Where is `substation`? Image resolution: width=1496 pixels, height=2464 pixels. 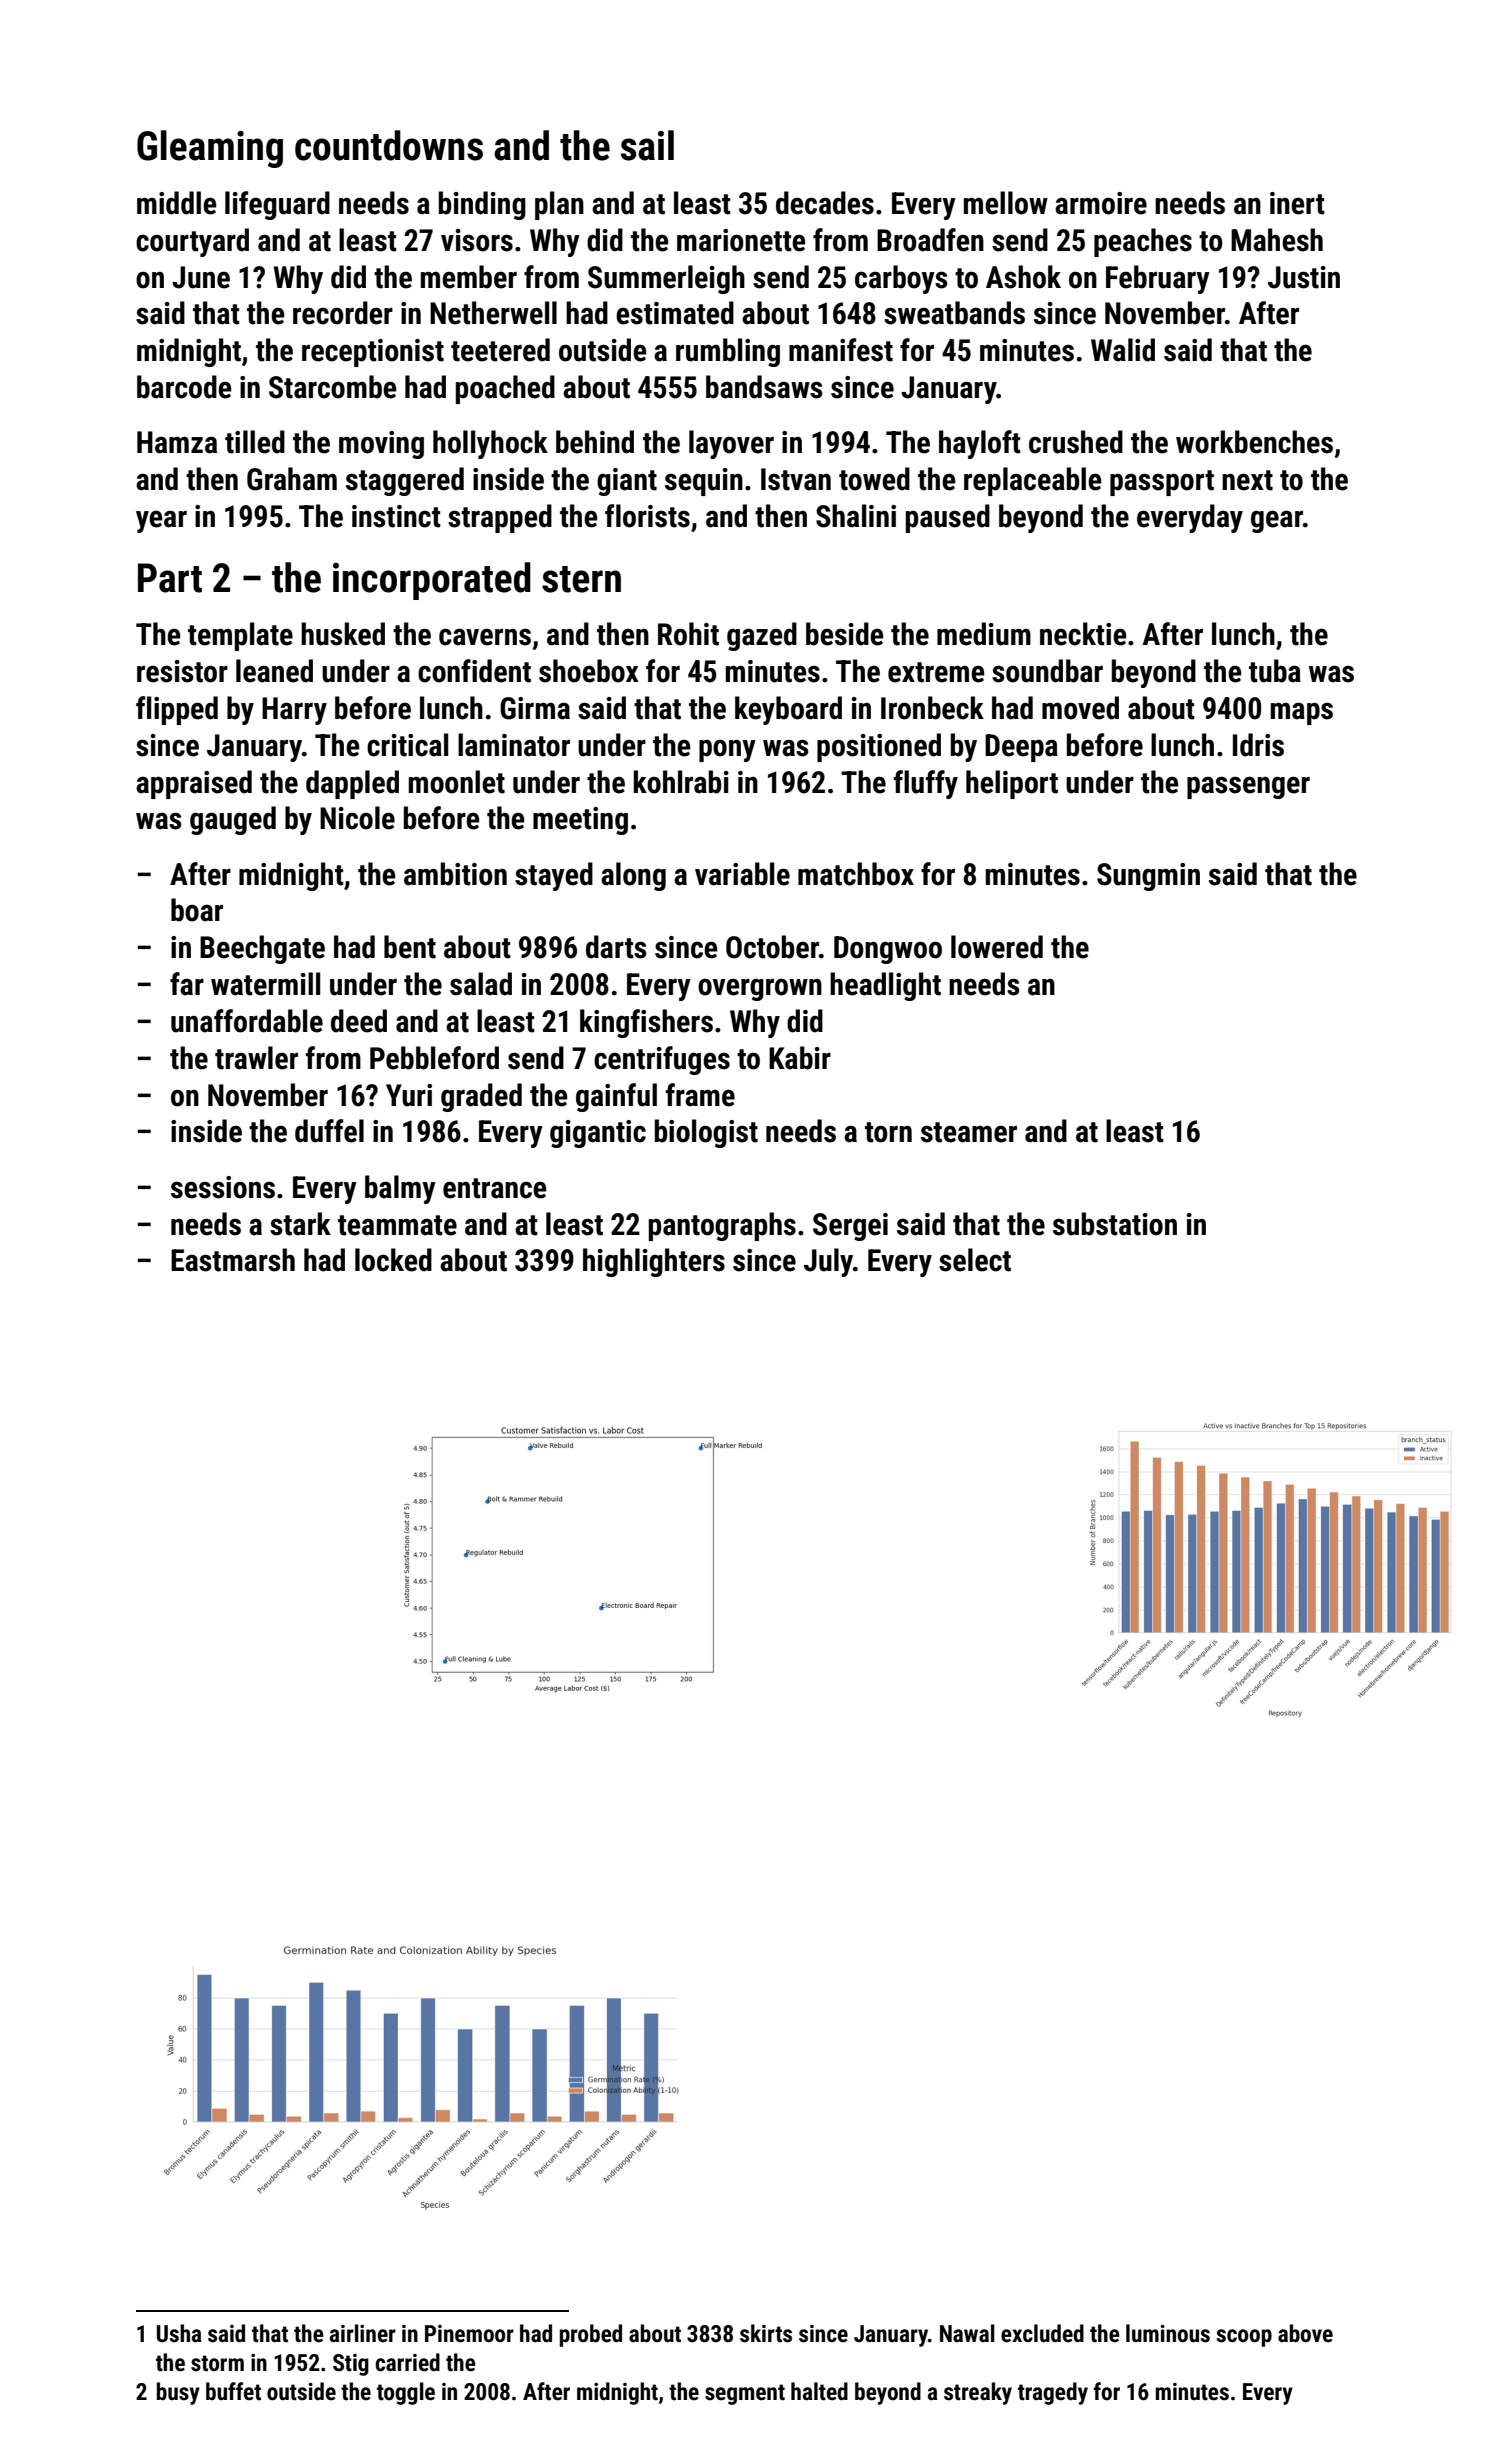 substation is located at coordinates (1115, 1224).
